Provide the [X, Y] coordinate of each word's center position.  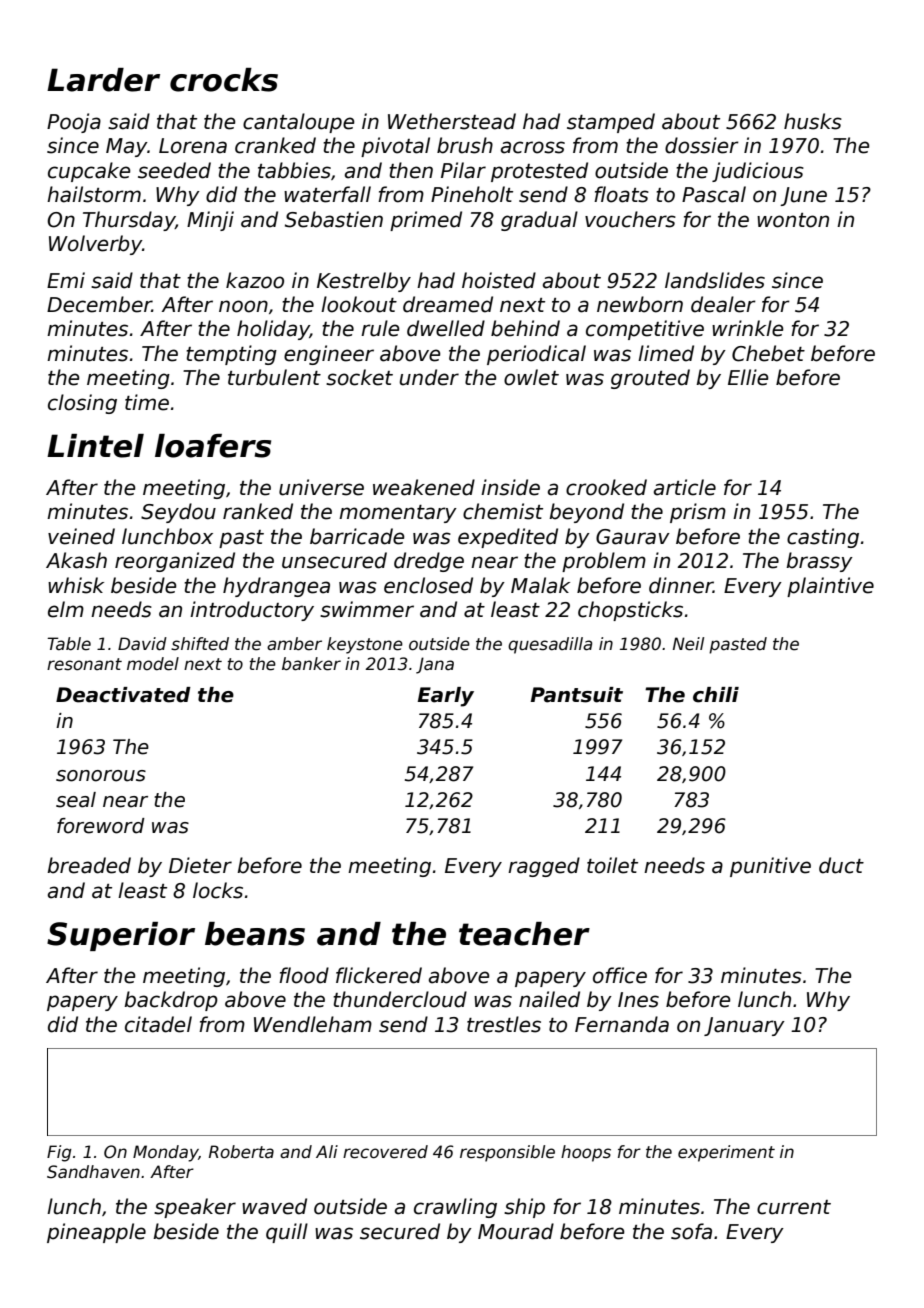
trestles [504, 1024]
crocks [224, 80]
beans [255, 934]
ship [524, 1208]
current [794, 1207]
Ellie [748, 377]
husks [813, 121]
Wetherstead [452, 121]
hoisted [499, 280]
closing [82, 404]
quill [287, 1233]
